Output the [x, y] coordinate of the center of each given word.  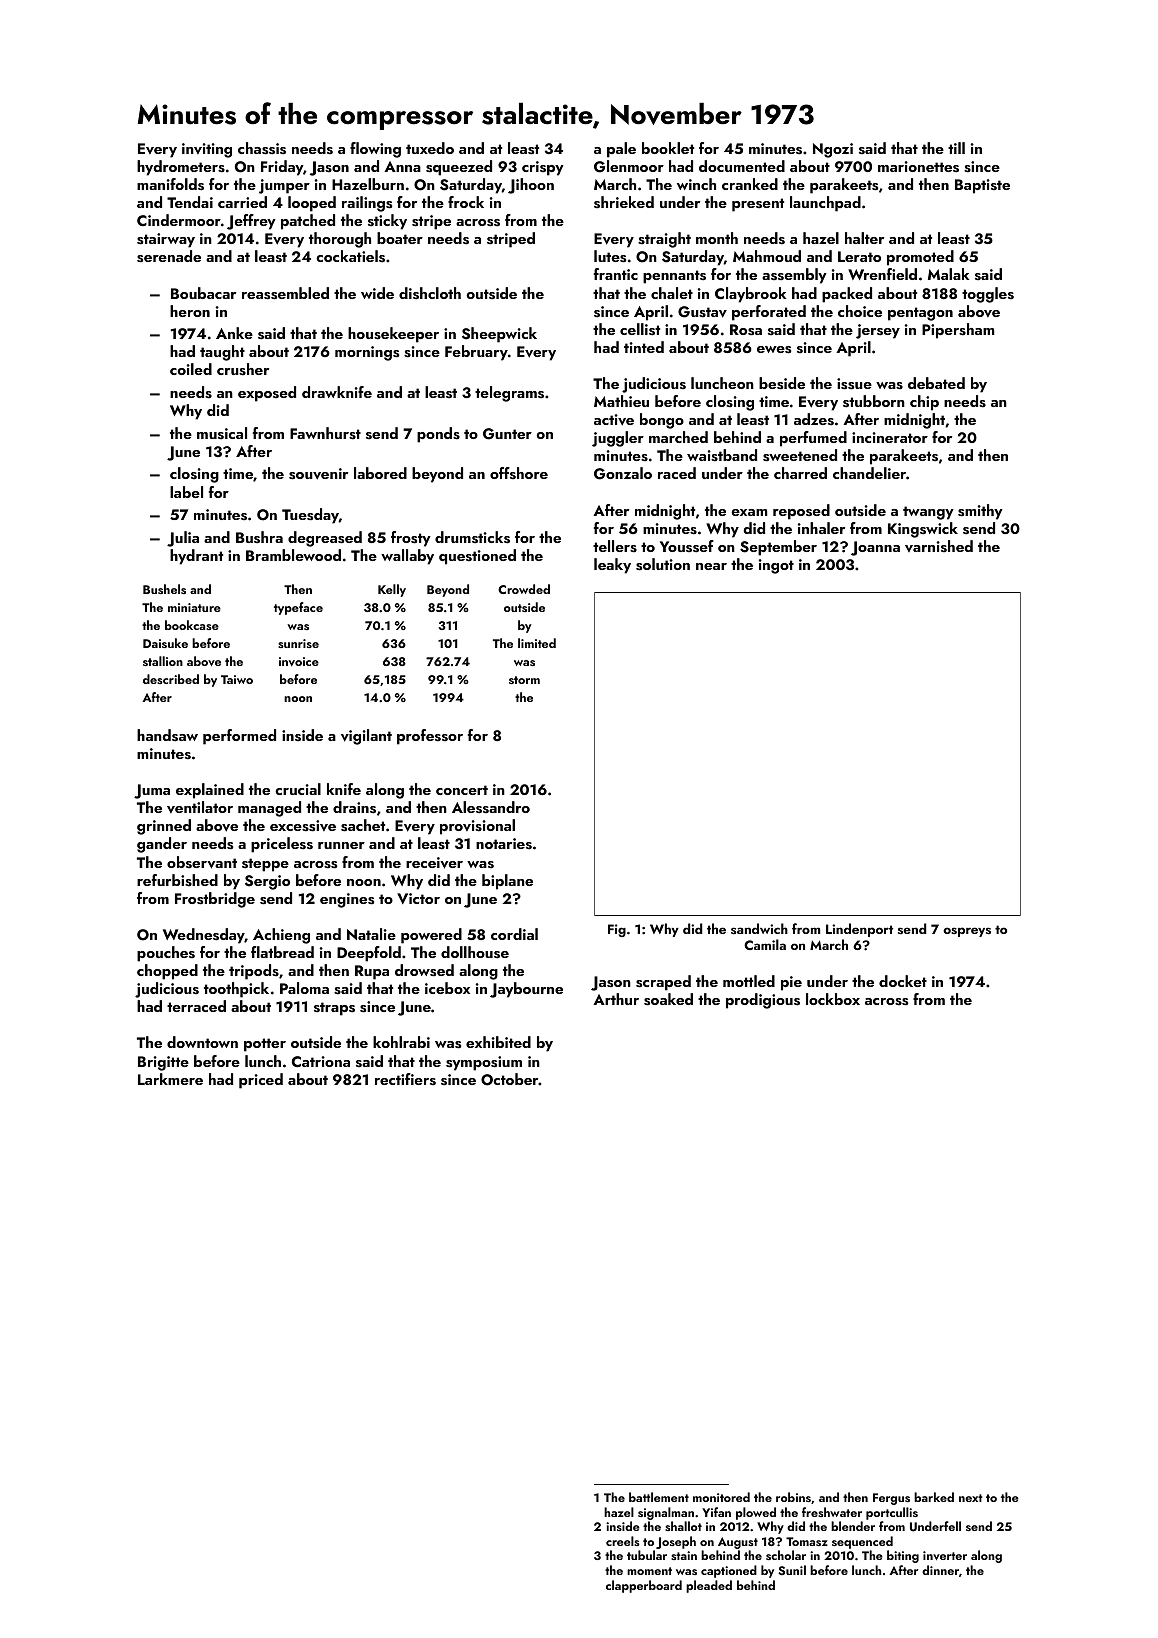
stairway [166, 240]
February [476, 353]
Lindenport [859, 930]
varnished [939, 546]
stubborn [874, 401]
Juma [152, 791]
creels [623, 1541]
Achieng [281, 936]
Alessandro [491, 807]
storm [524, 680]
